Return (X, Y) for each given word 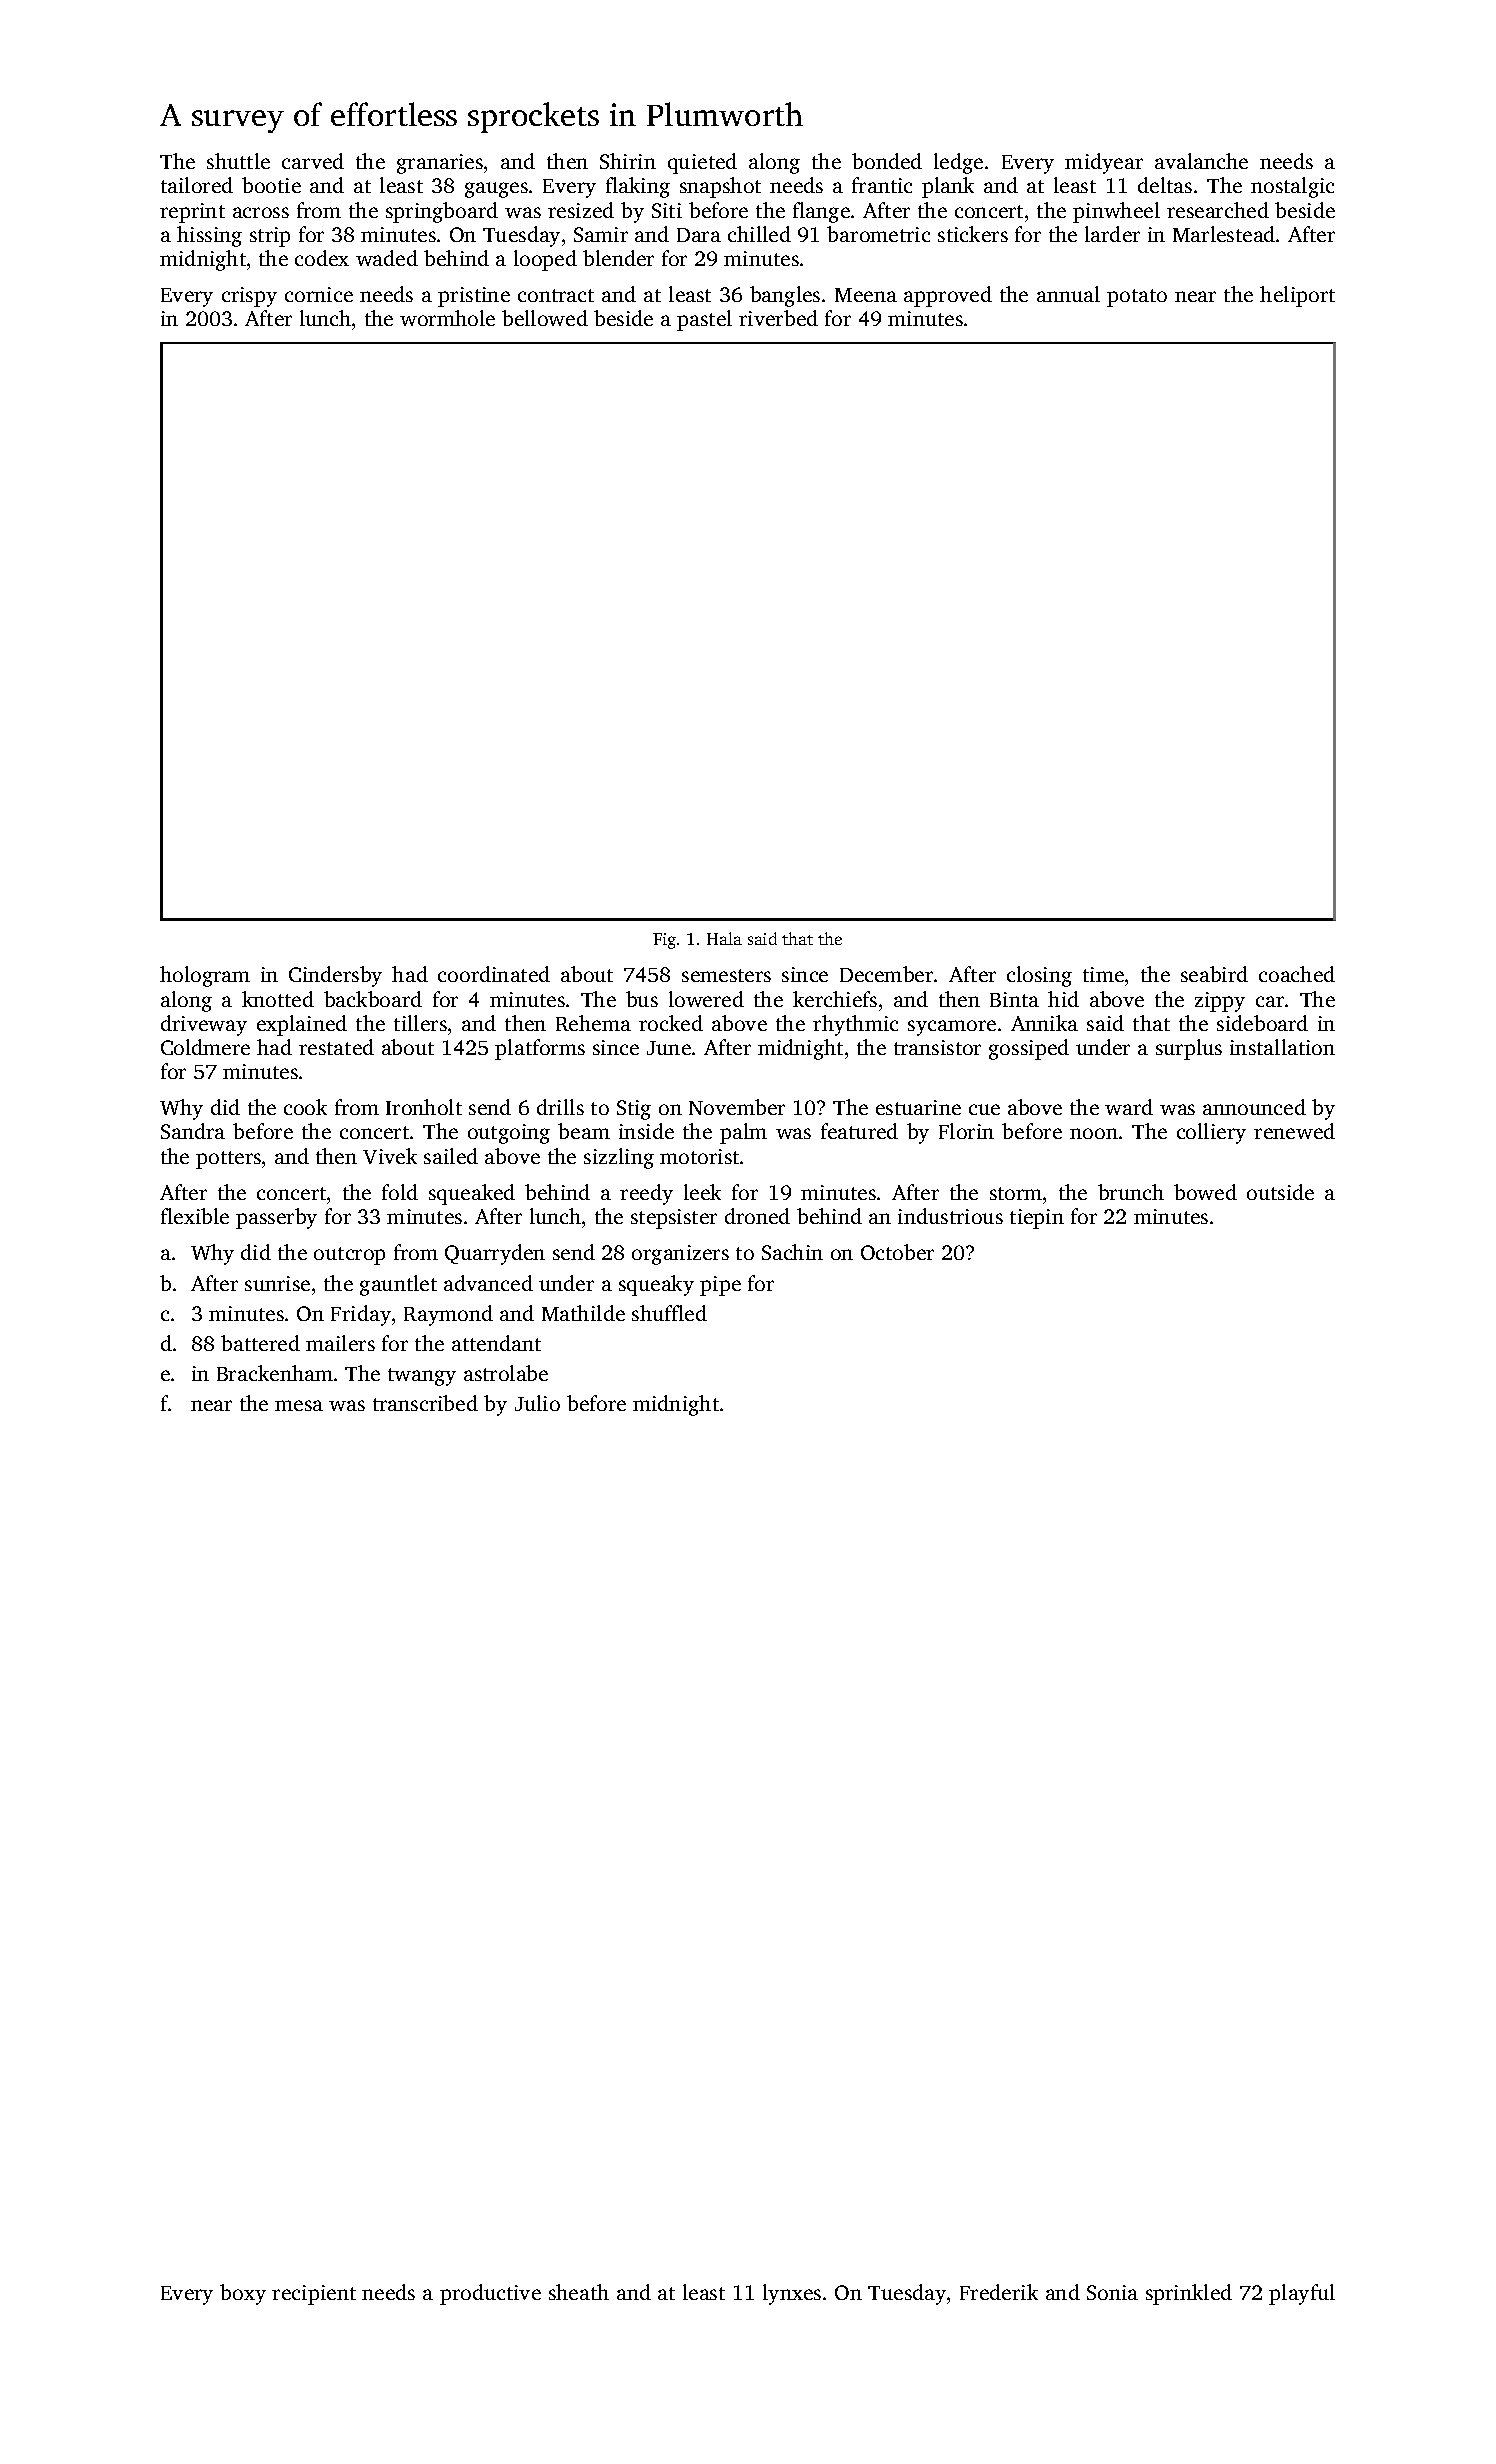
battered (260, 1343)
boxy (243, 2294)
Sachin (792, 1252)
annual (1068, 294)
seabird (1214, 974)
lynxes (792, 2294)
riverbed (778, 318)
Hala (724, 938)
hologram (205, 976)
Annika (1044, 1023)
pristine (474, 297)
